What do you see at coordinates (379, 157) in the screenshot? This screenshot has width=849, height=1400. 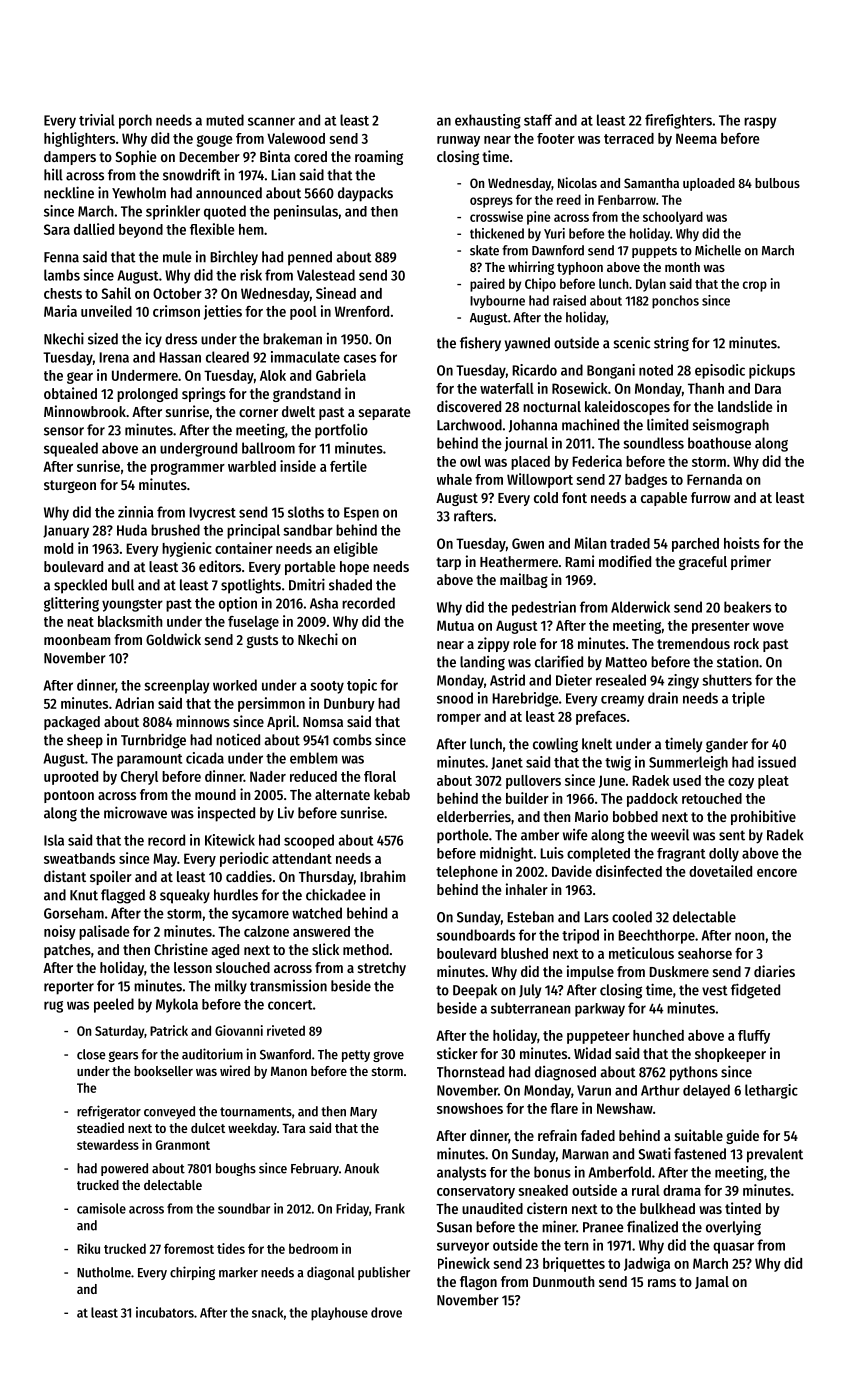 I see `roaming` at bounding box center [379, 157].
